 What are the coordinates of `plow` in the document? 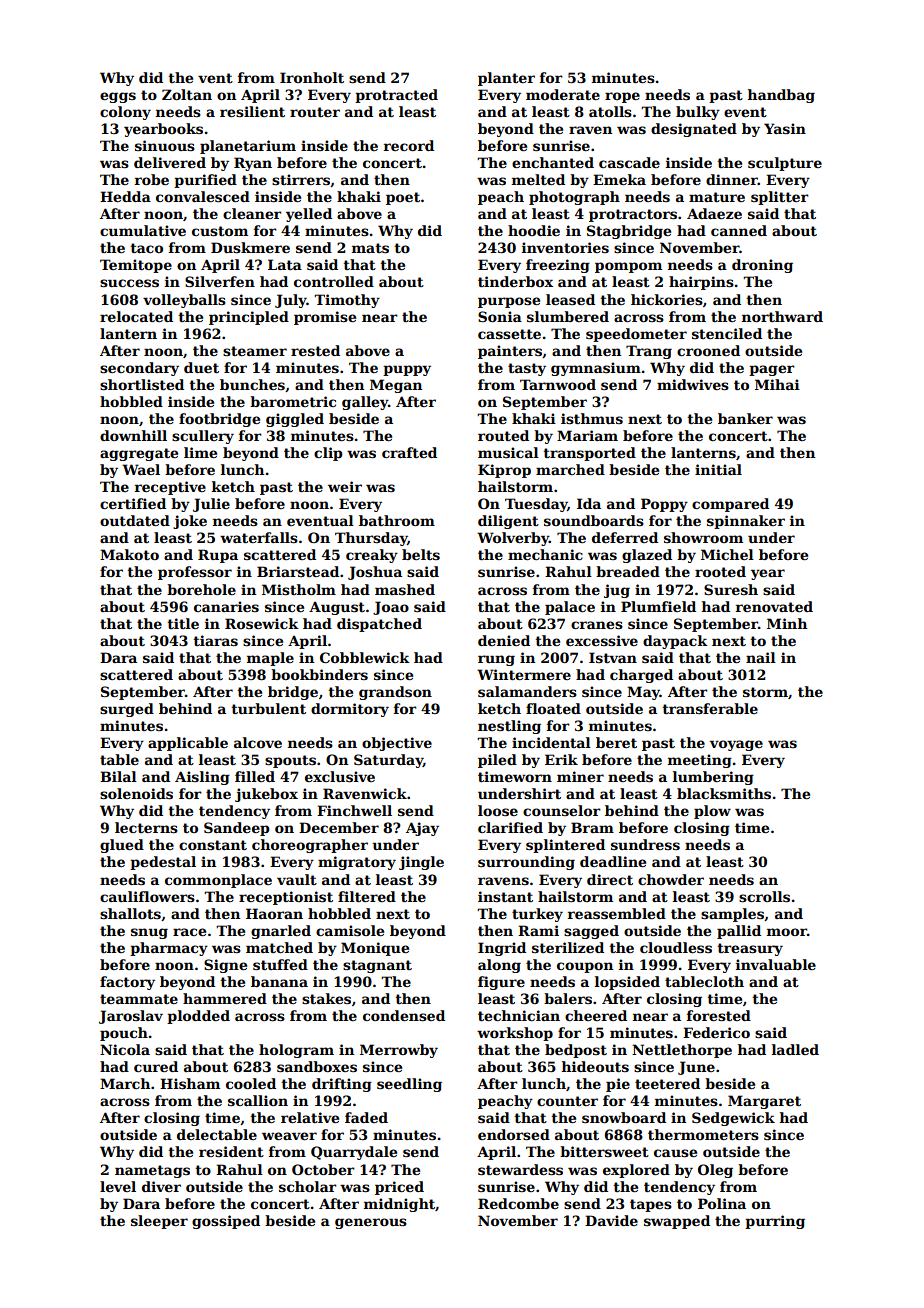 It's located at (712, 812).
